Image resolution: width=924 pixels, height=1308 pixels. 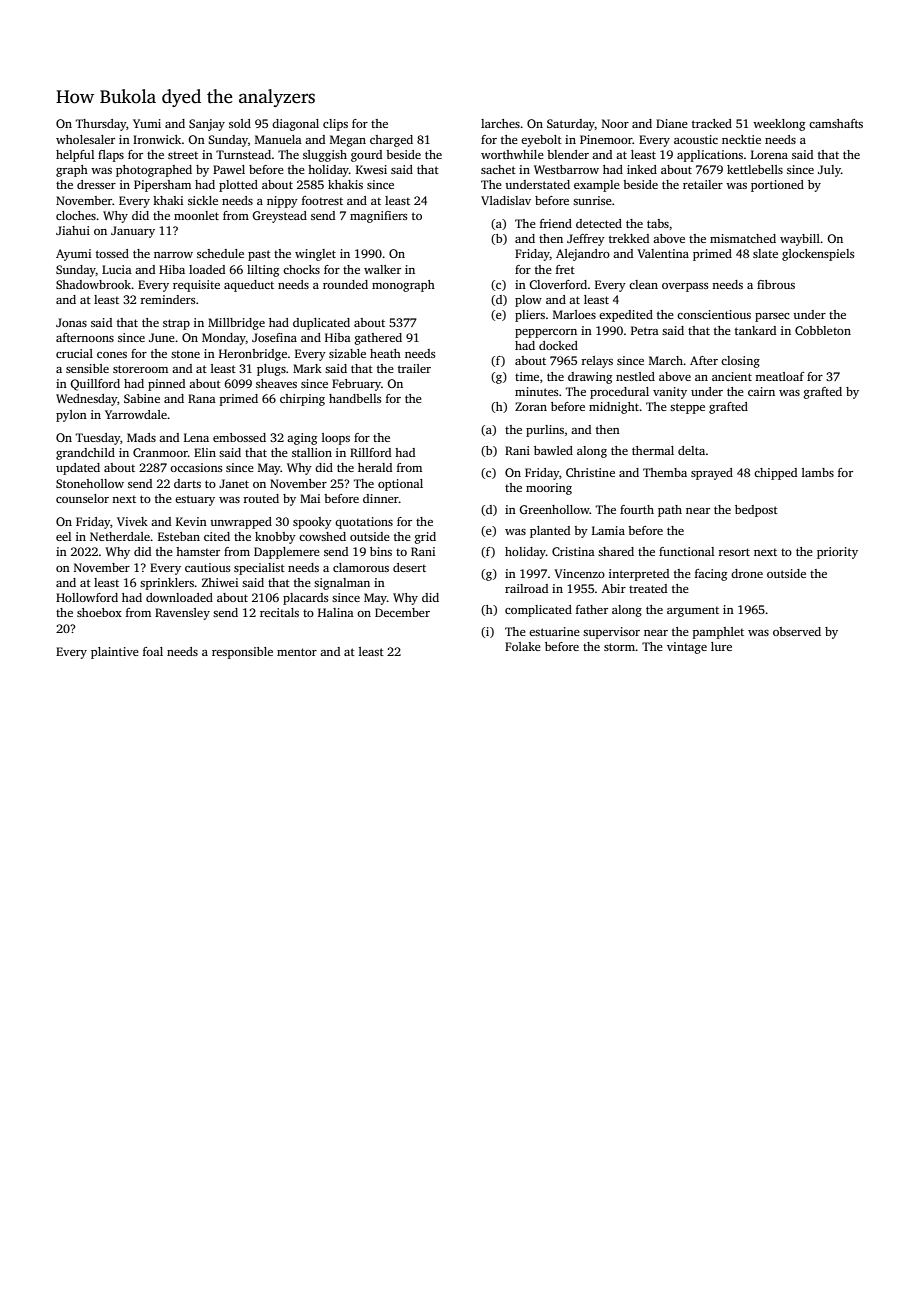 What do you see at coordinates (409, 567) in the image?
I see `desert` at bounding box center [409, 567].
